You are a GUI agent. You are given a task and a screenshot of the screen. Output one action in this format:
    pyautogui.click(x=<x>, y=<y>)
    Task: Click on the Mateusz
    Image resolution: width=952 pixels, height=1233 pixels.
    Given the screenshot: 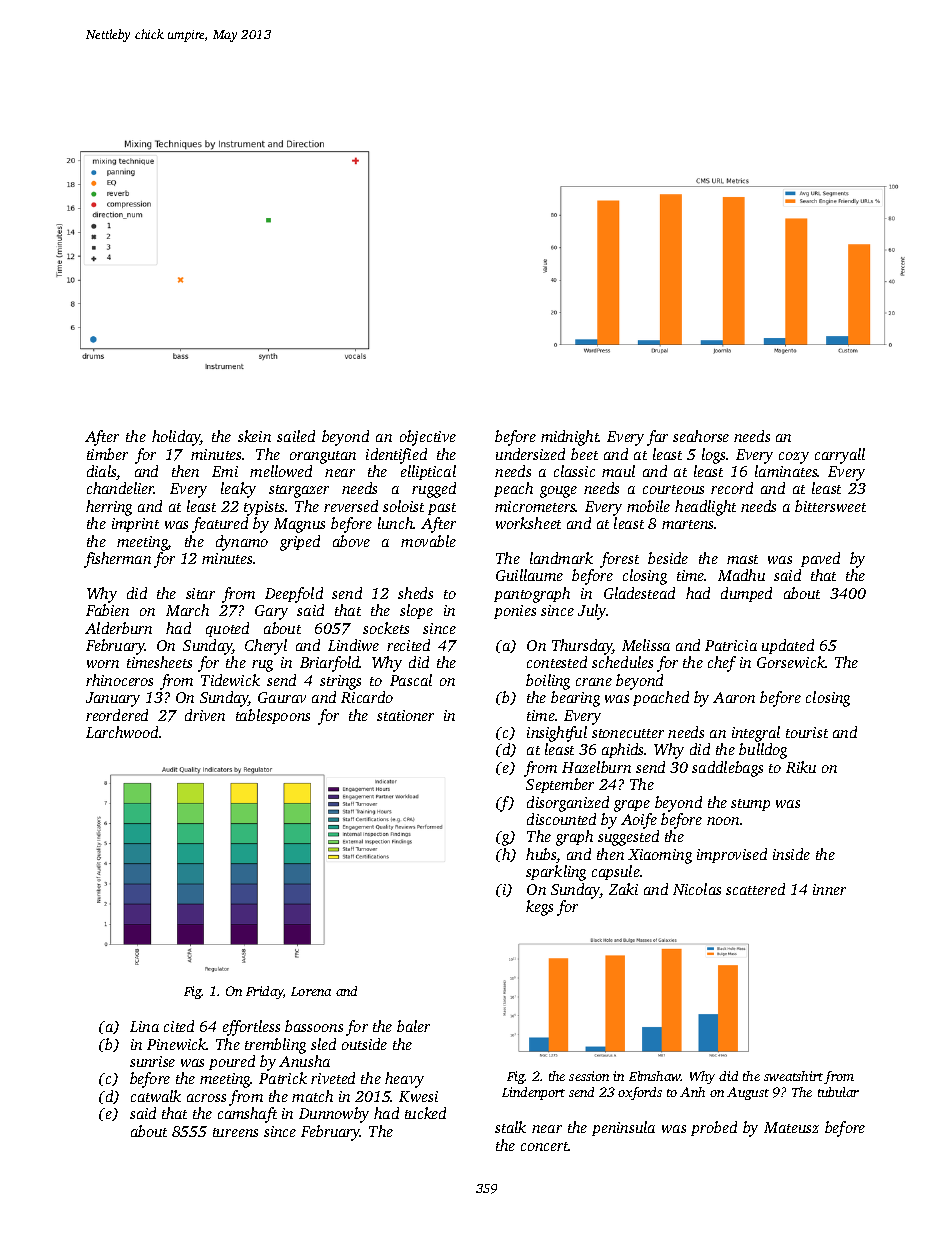 What is the action you would take?
    pyautogui.click(x=791, y=1127)
